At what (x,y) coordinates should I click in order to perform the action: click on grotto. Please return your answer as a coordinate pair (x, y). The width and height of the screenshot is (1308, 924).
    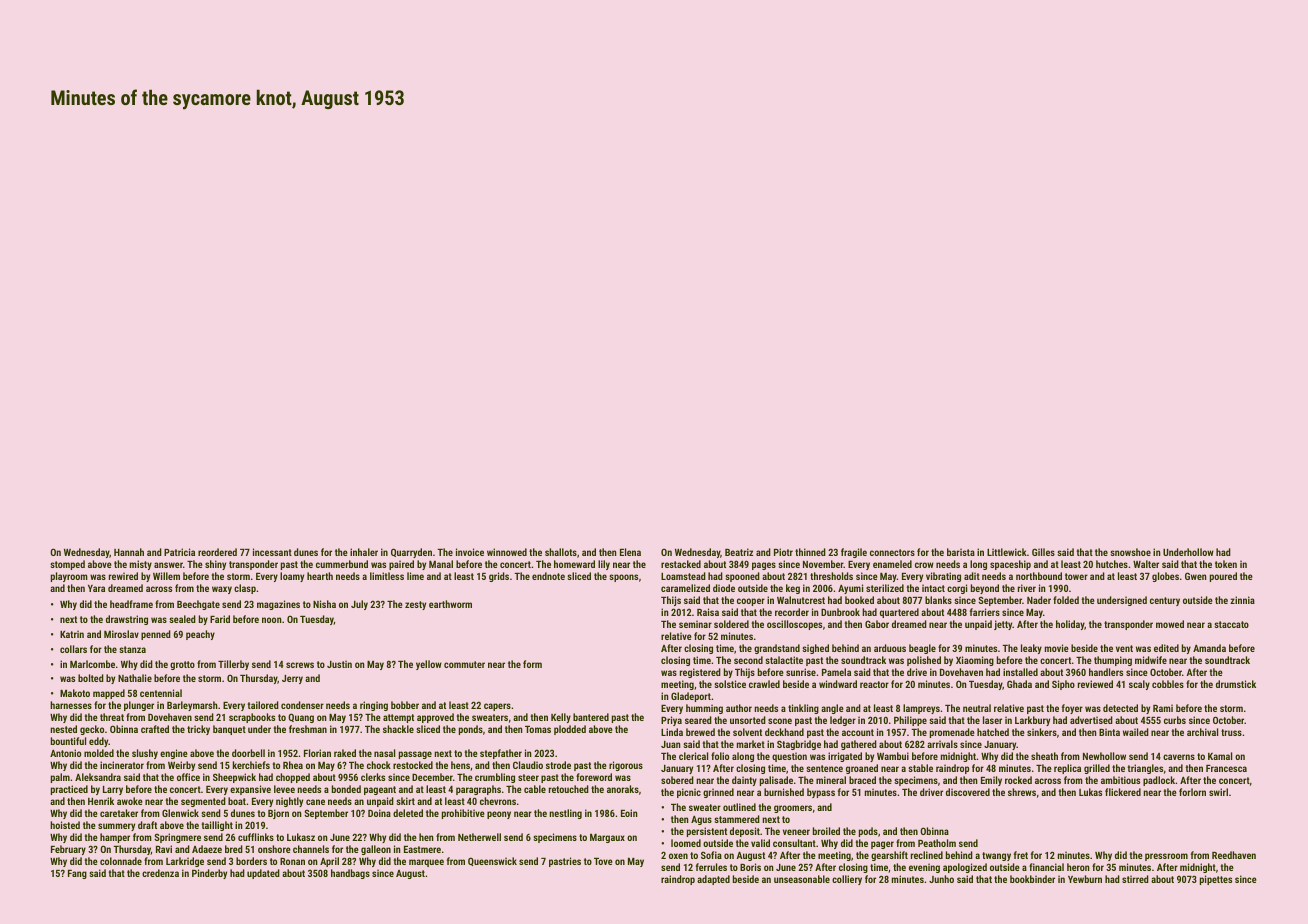
    Looking at the image, I should click on (182, 665).
